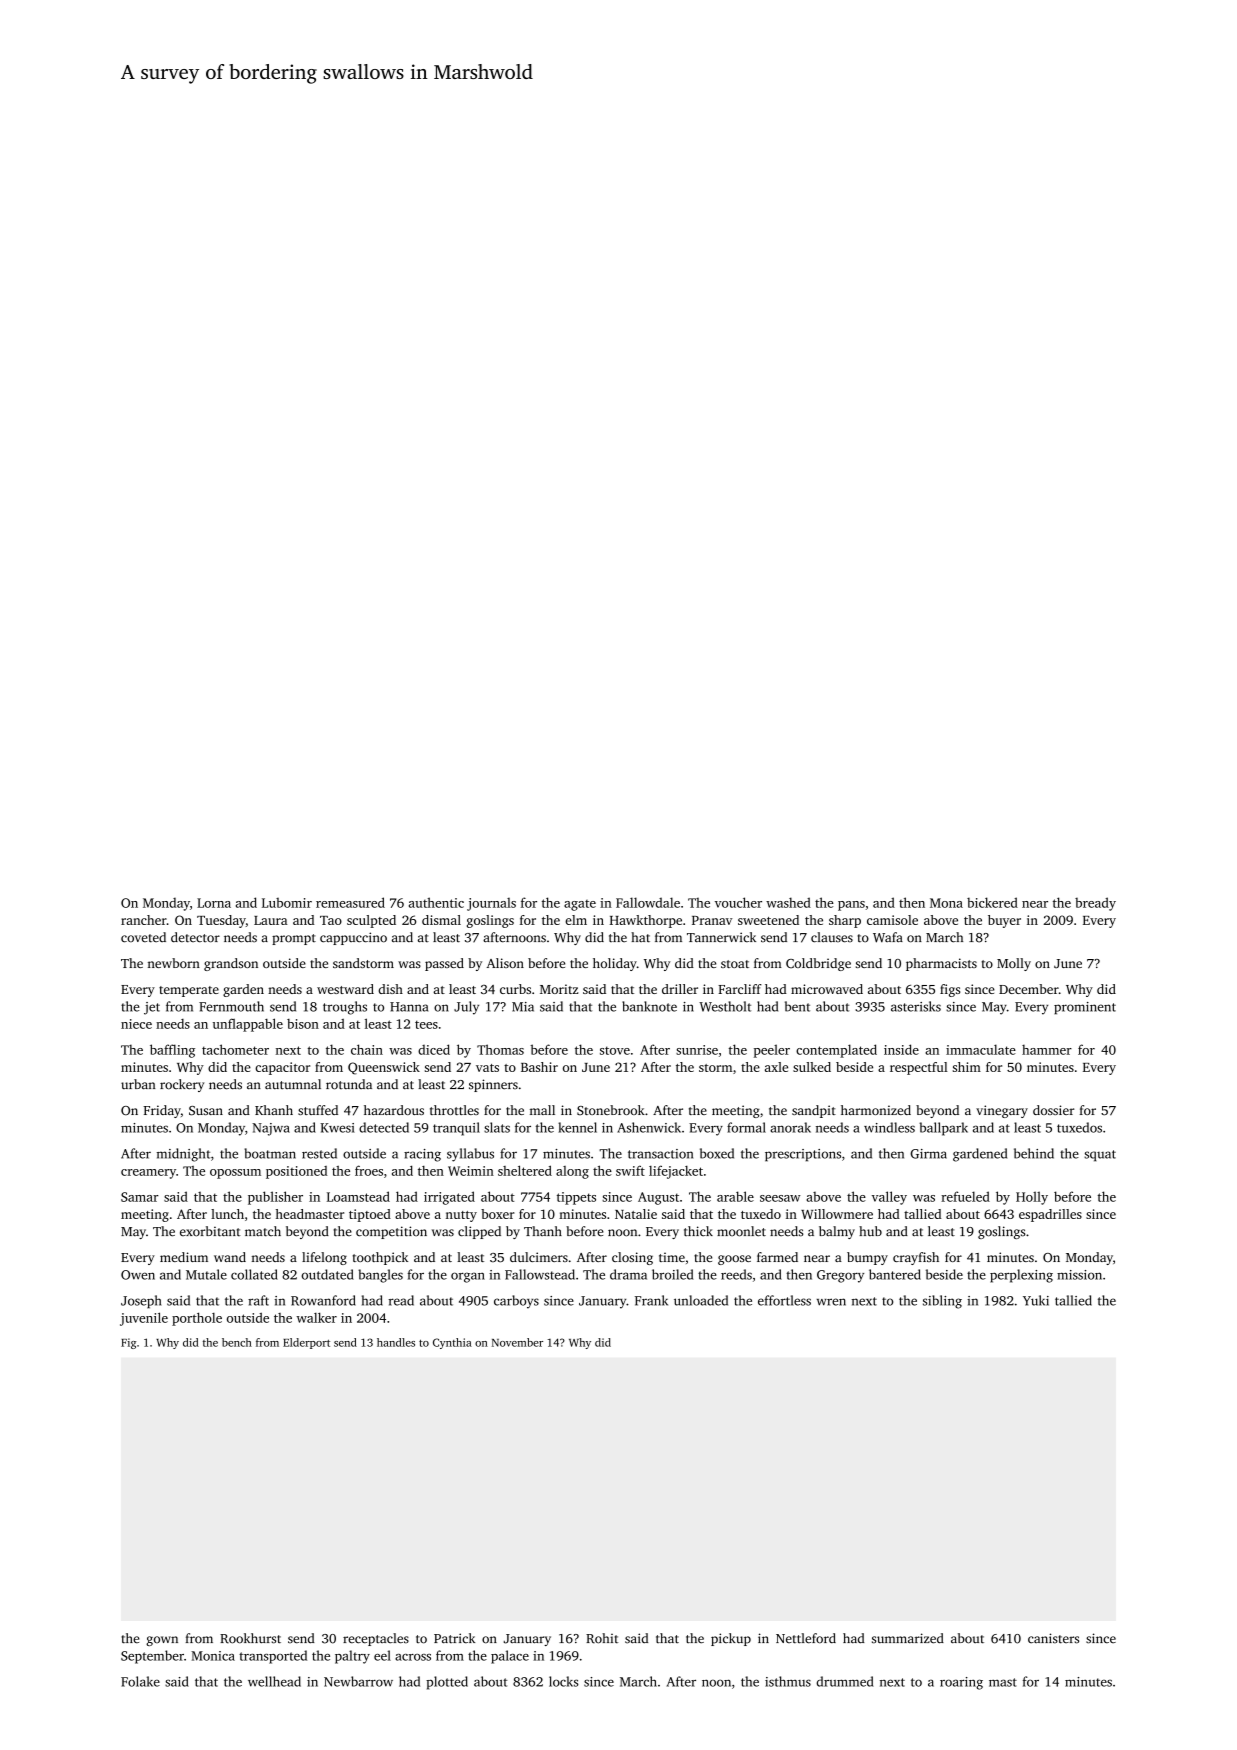 Image resolution: width=1237 pixels, height=1750 pixels. Describe the element at coordinates (183, 1155) in the page. I see `midnight` at that location.
